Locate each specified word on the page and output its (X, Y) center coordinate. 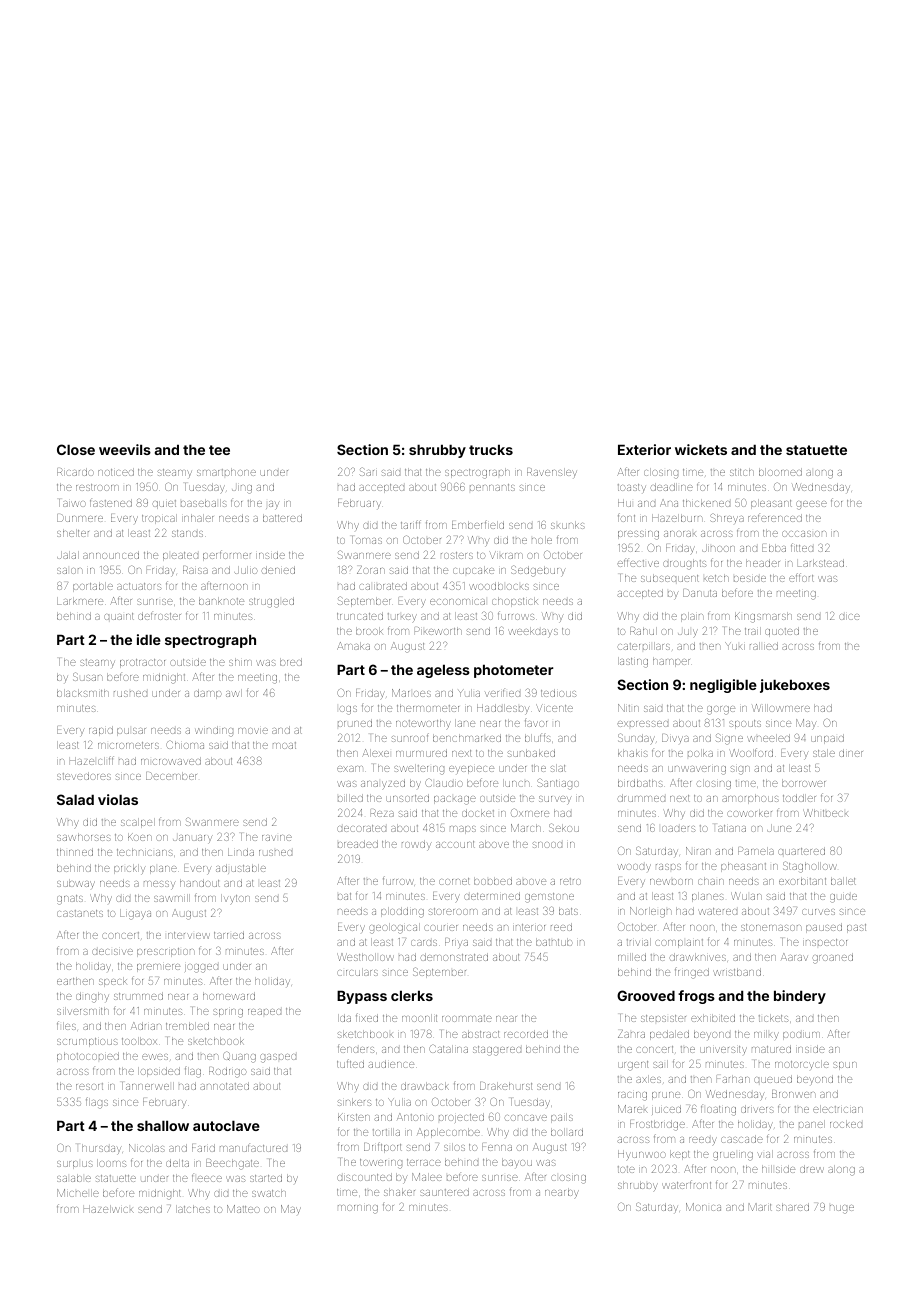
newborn (671, 882)
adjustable (241, 869)
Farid (203, 1148)
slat (558, 768)
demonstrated (454, 957)
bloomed (780, 472)
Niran (698, 851)
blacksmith (83, 693)
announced (111, 555)
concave (526, 1118)
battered (282, 518)
